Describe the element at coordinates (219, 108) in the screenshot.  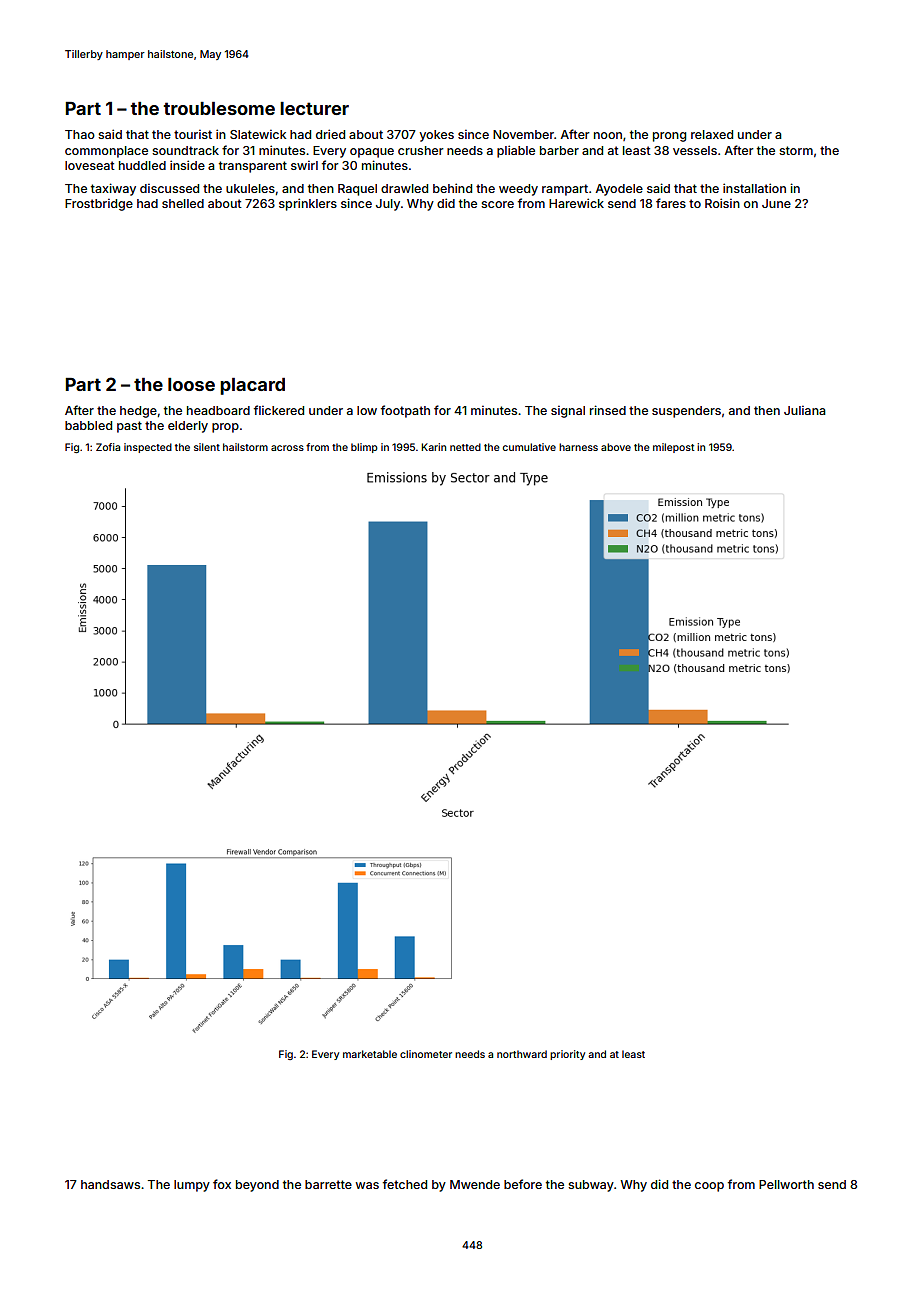
I see `troublesome` at that location.
